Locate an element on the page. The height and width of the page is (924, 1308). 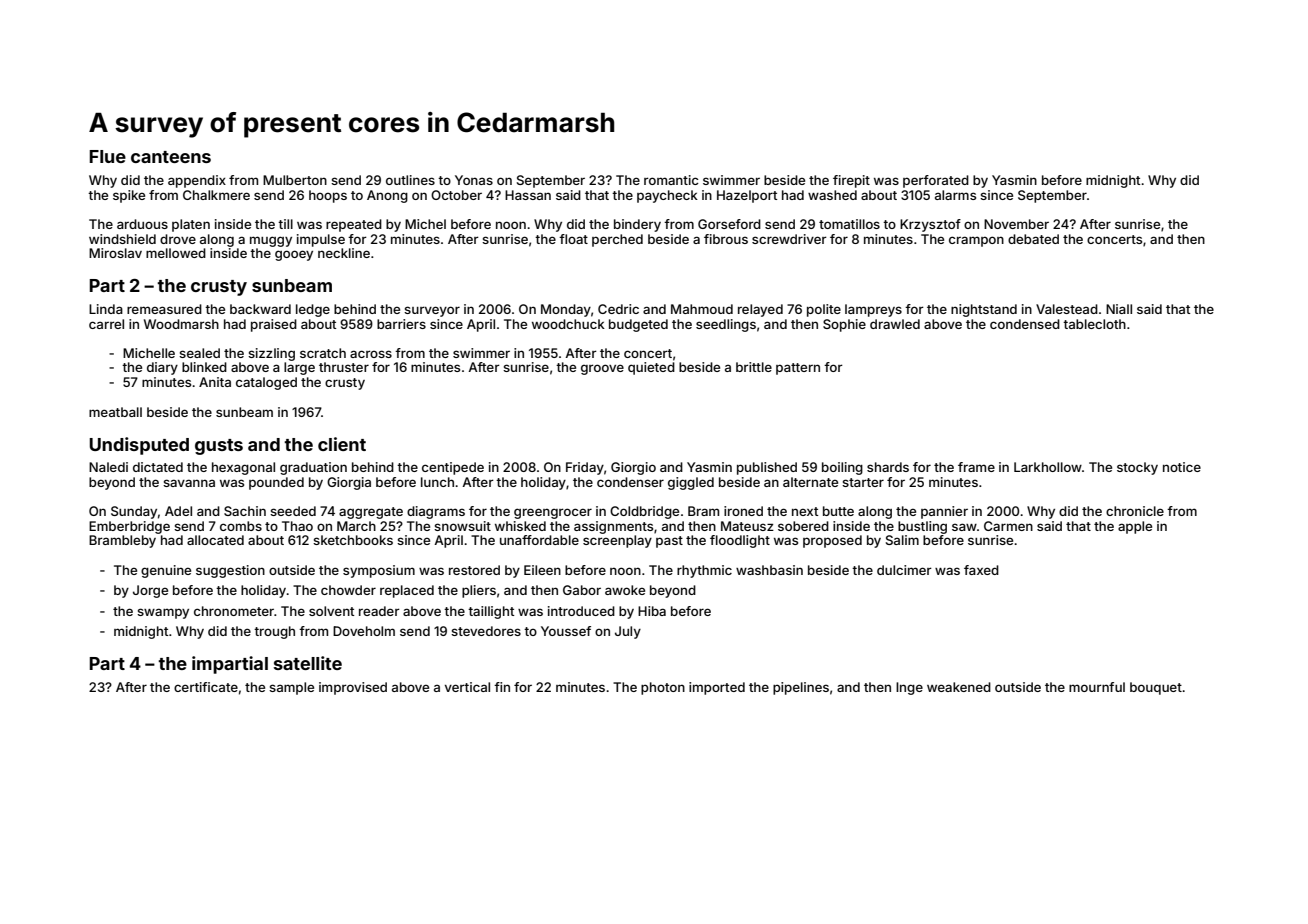
spike is located at coordinates (129, 196).
